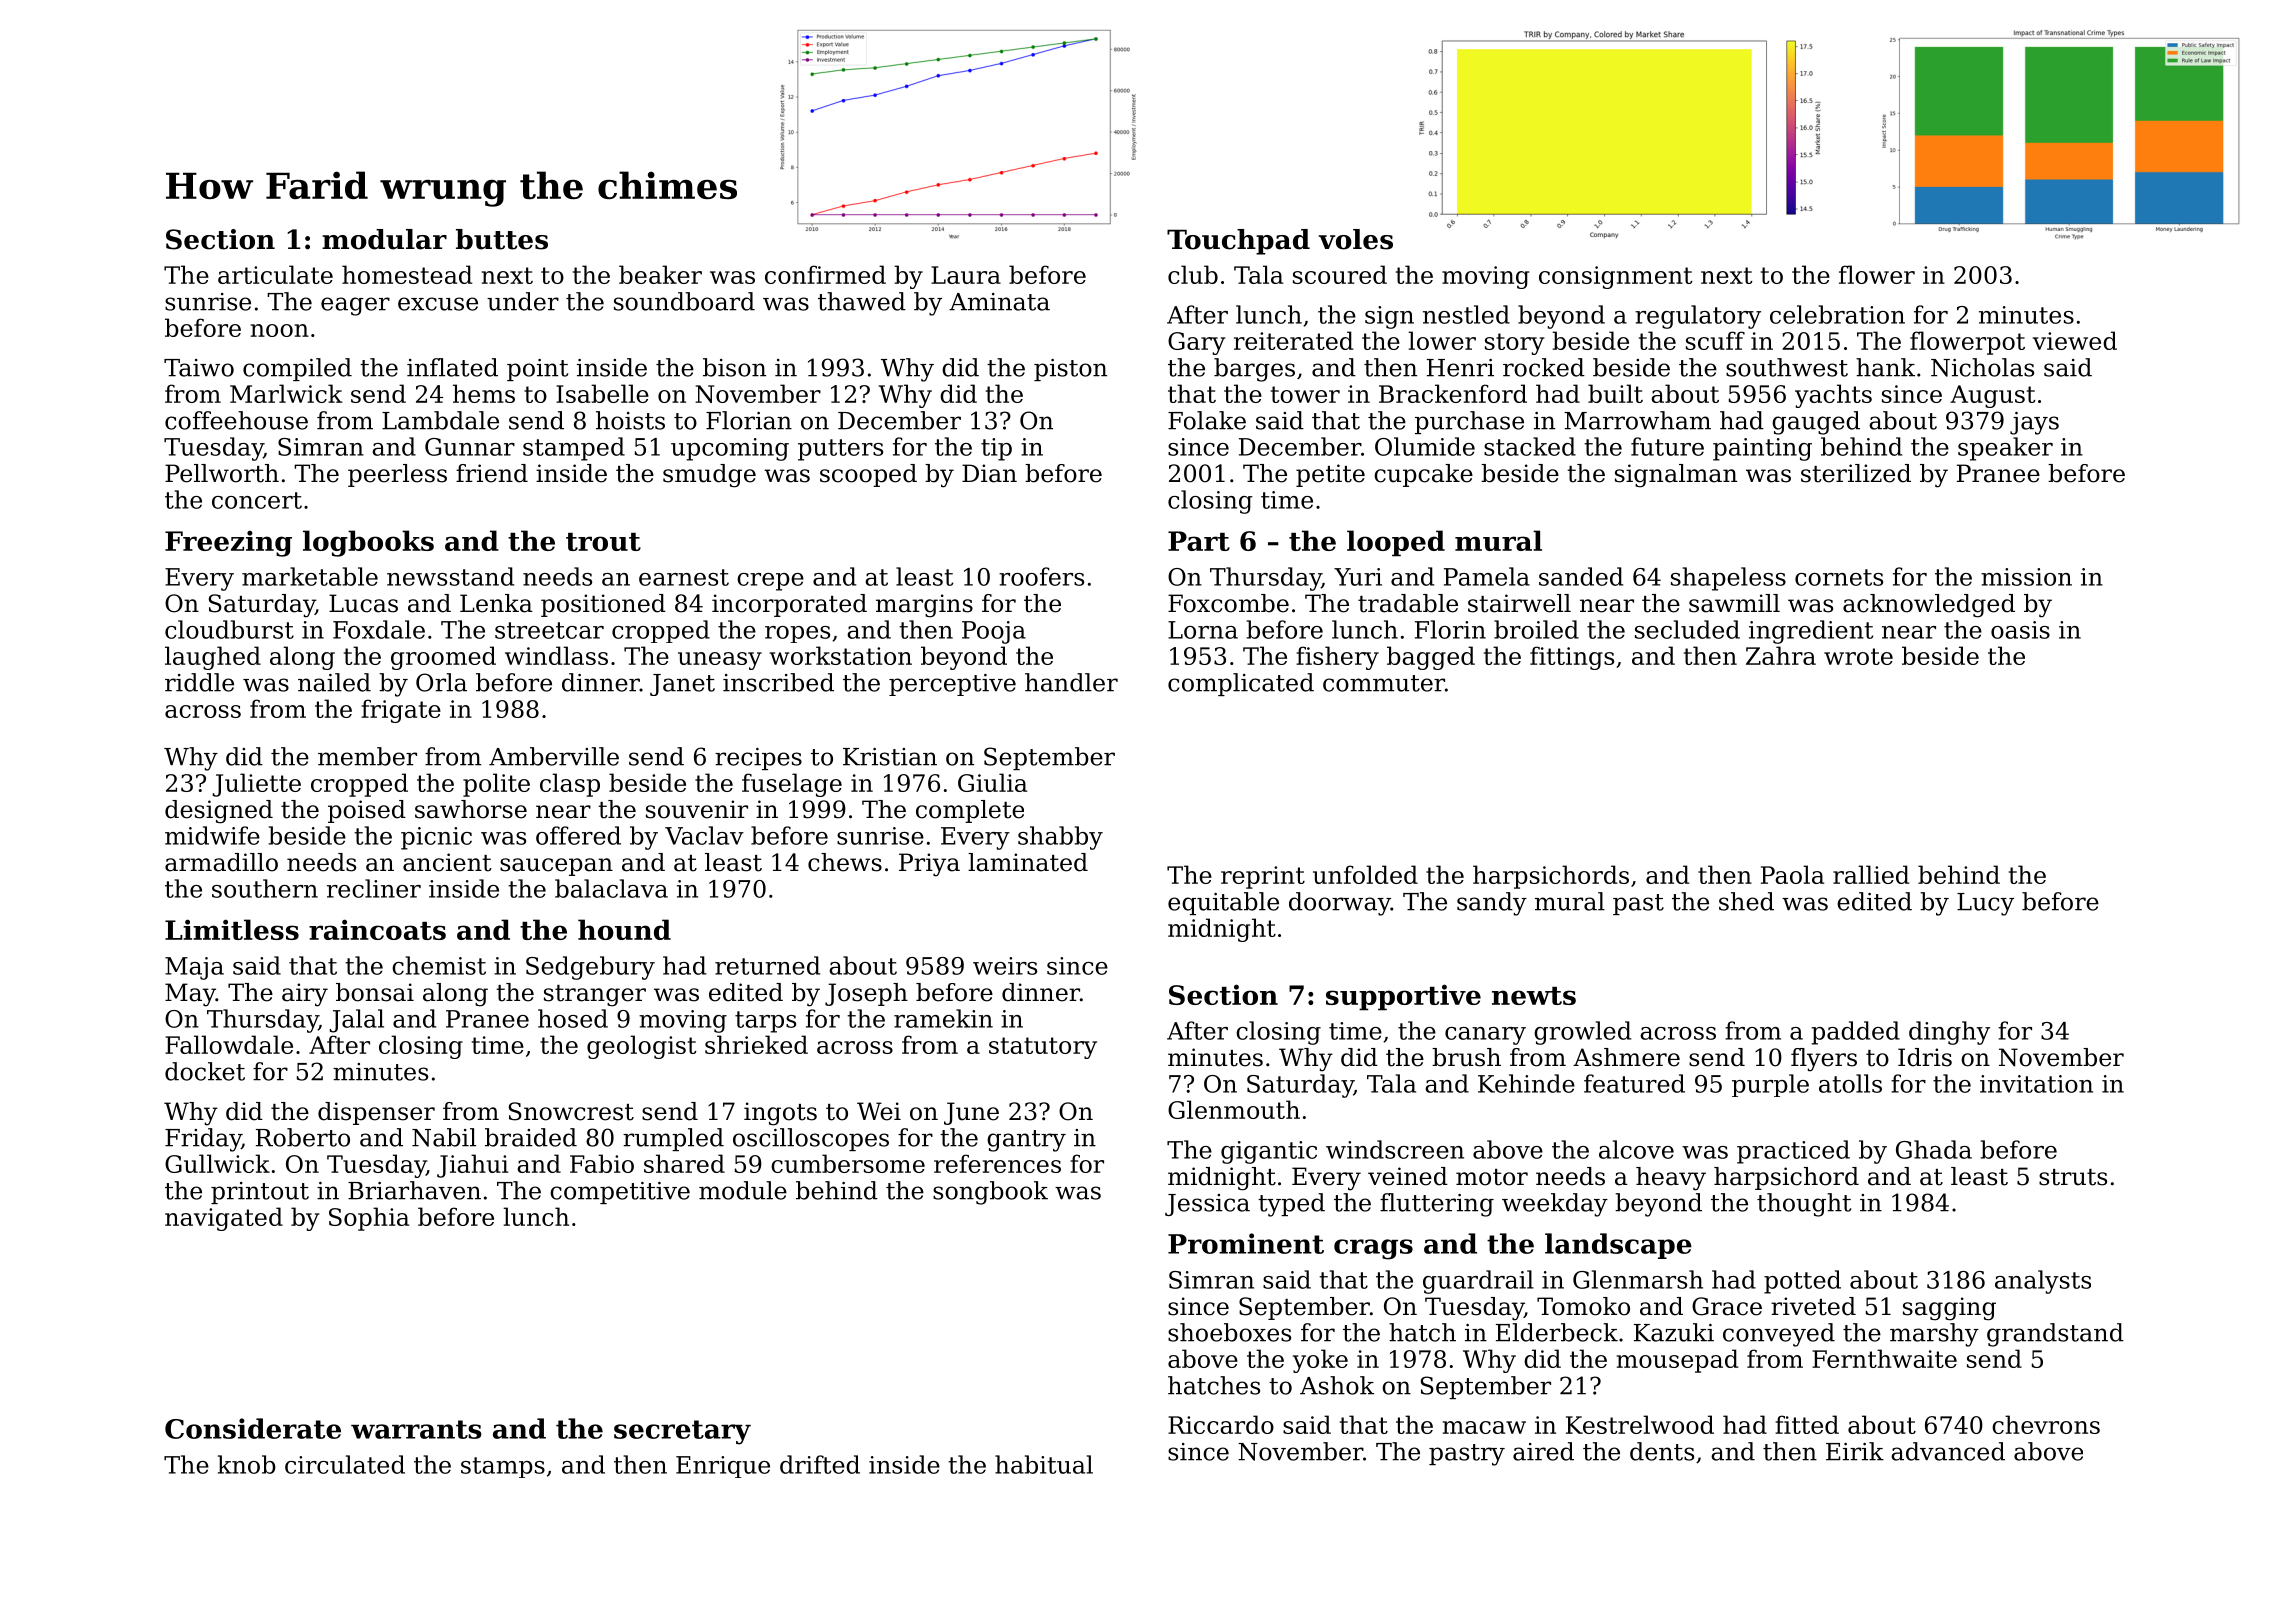  I want to click on ingots, so click(780, 1114).
